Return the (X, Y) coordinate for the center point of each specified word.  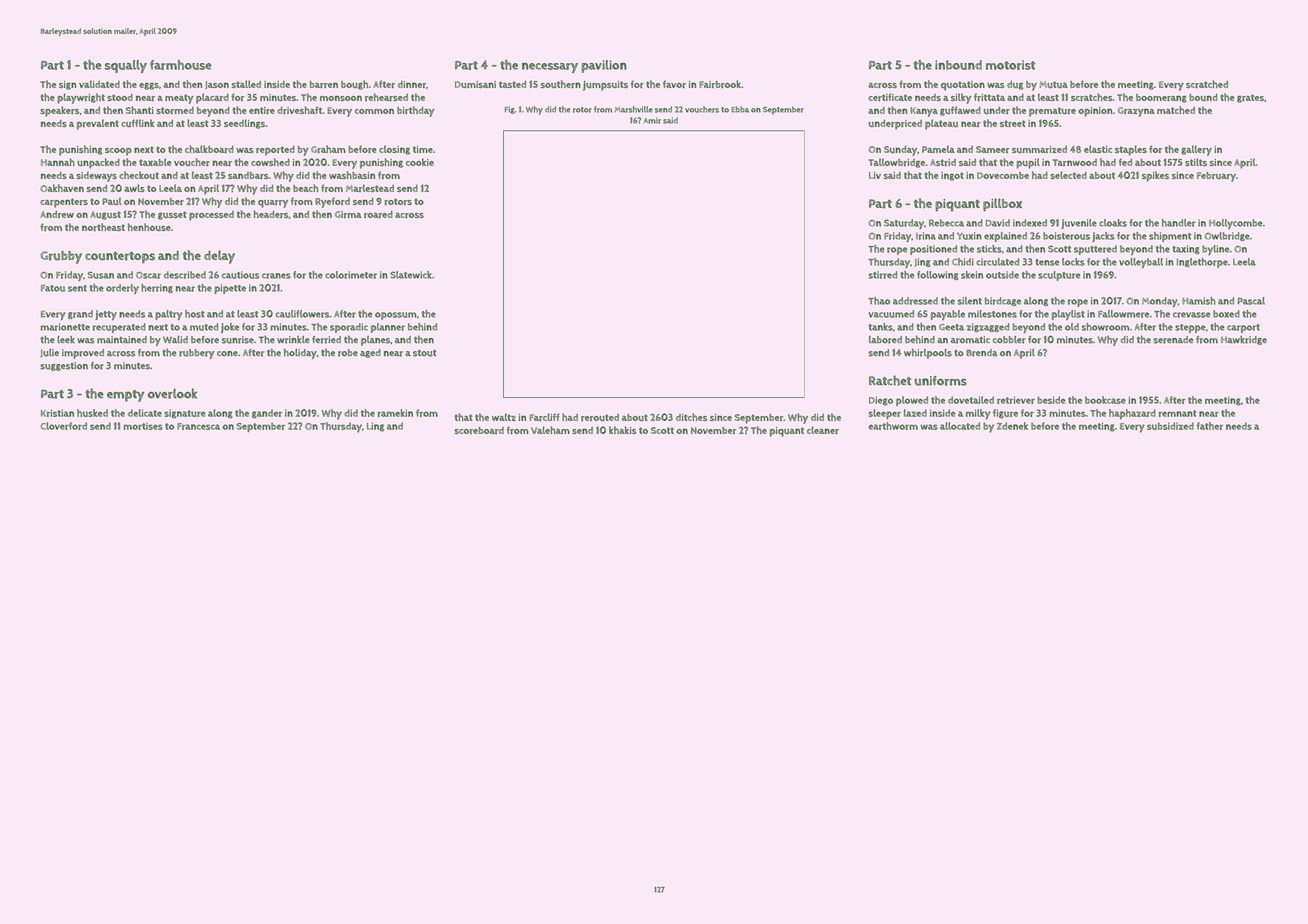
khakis (622, 430)
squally (126, 66)
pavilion (604, 66)
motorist (1010, 65)
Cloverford (64, 426)
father (1210, 426)
